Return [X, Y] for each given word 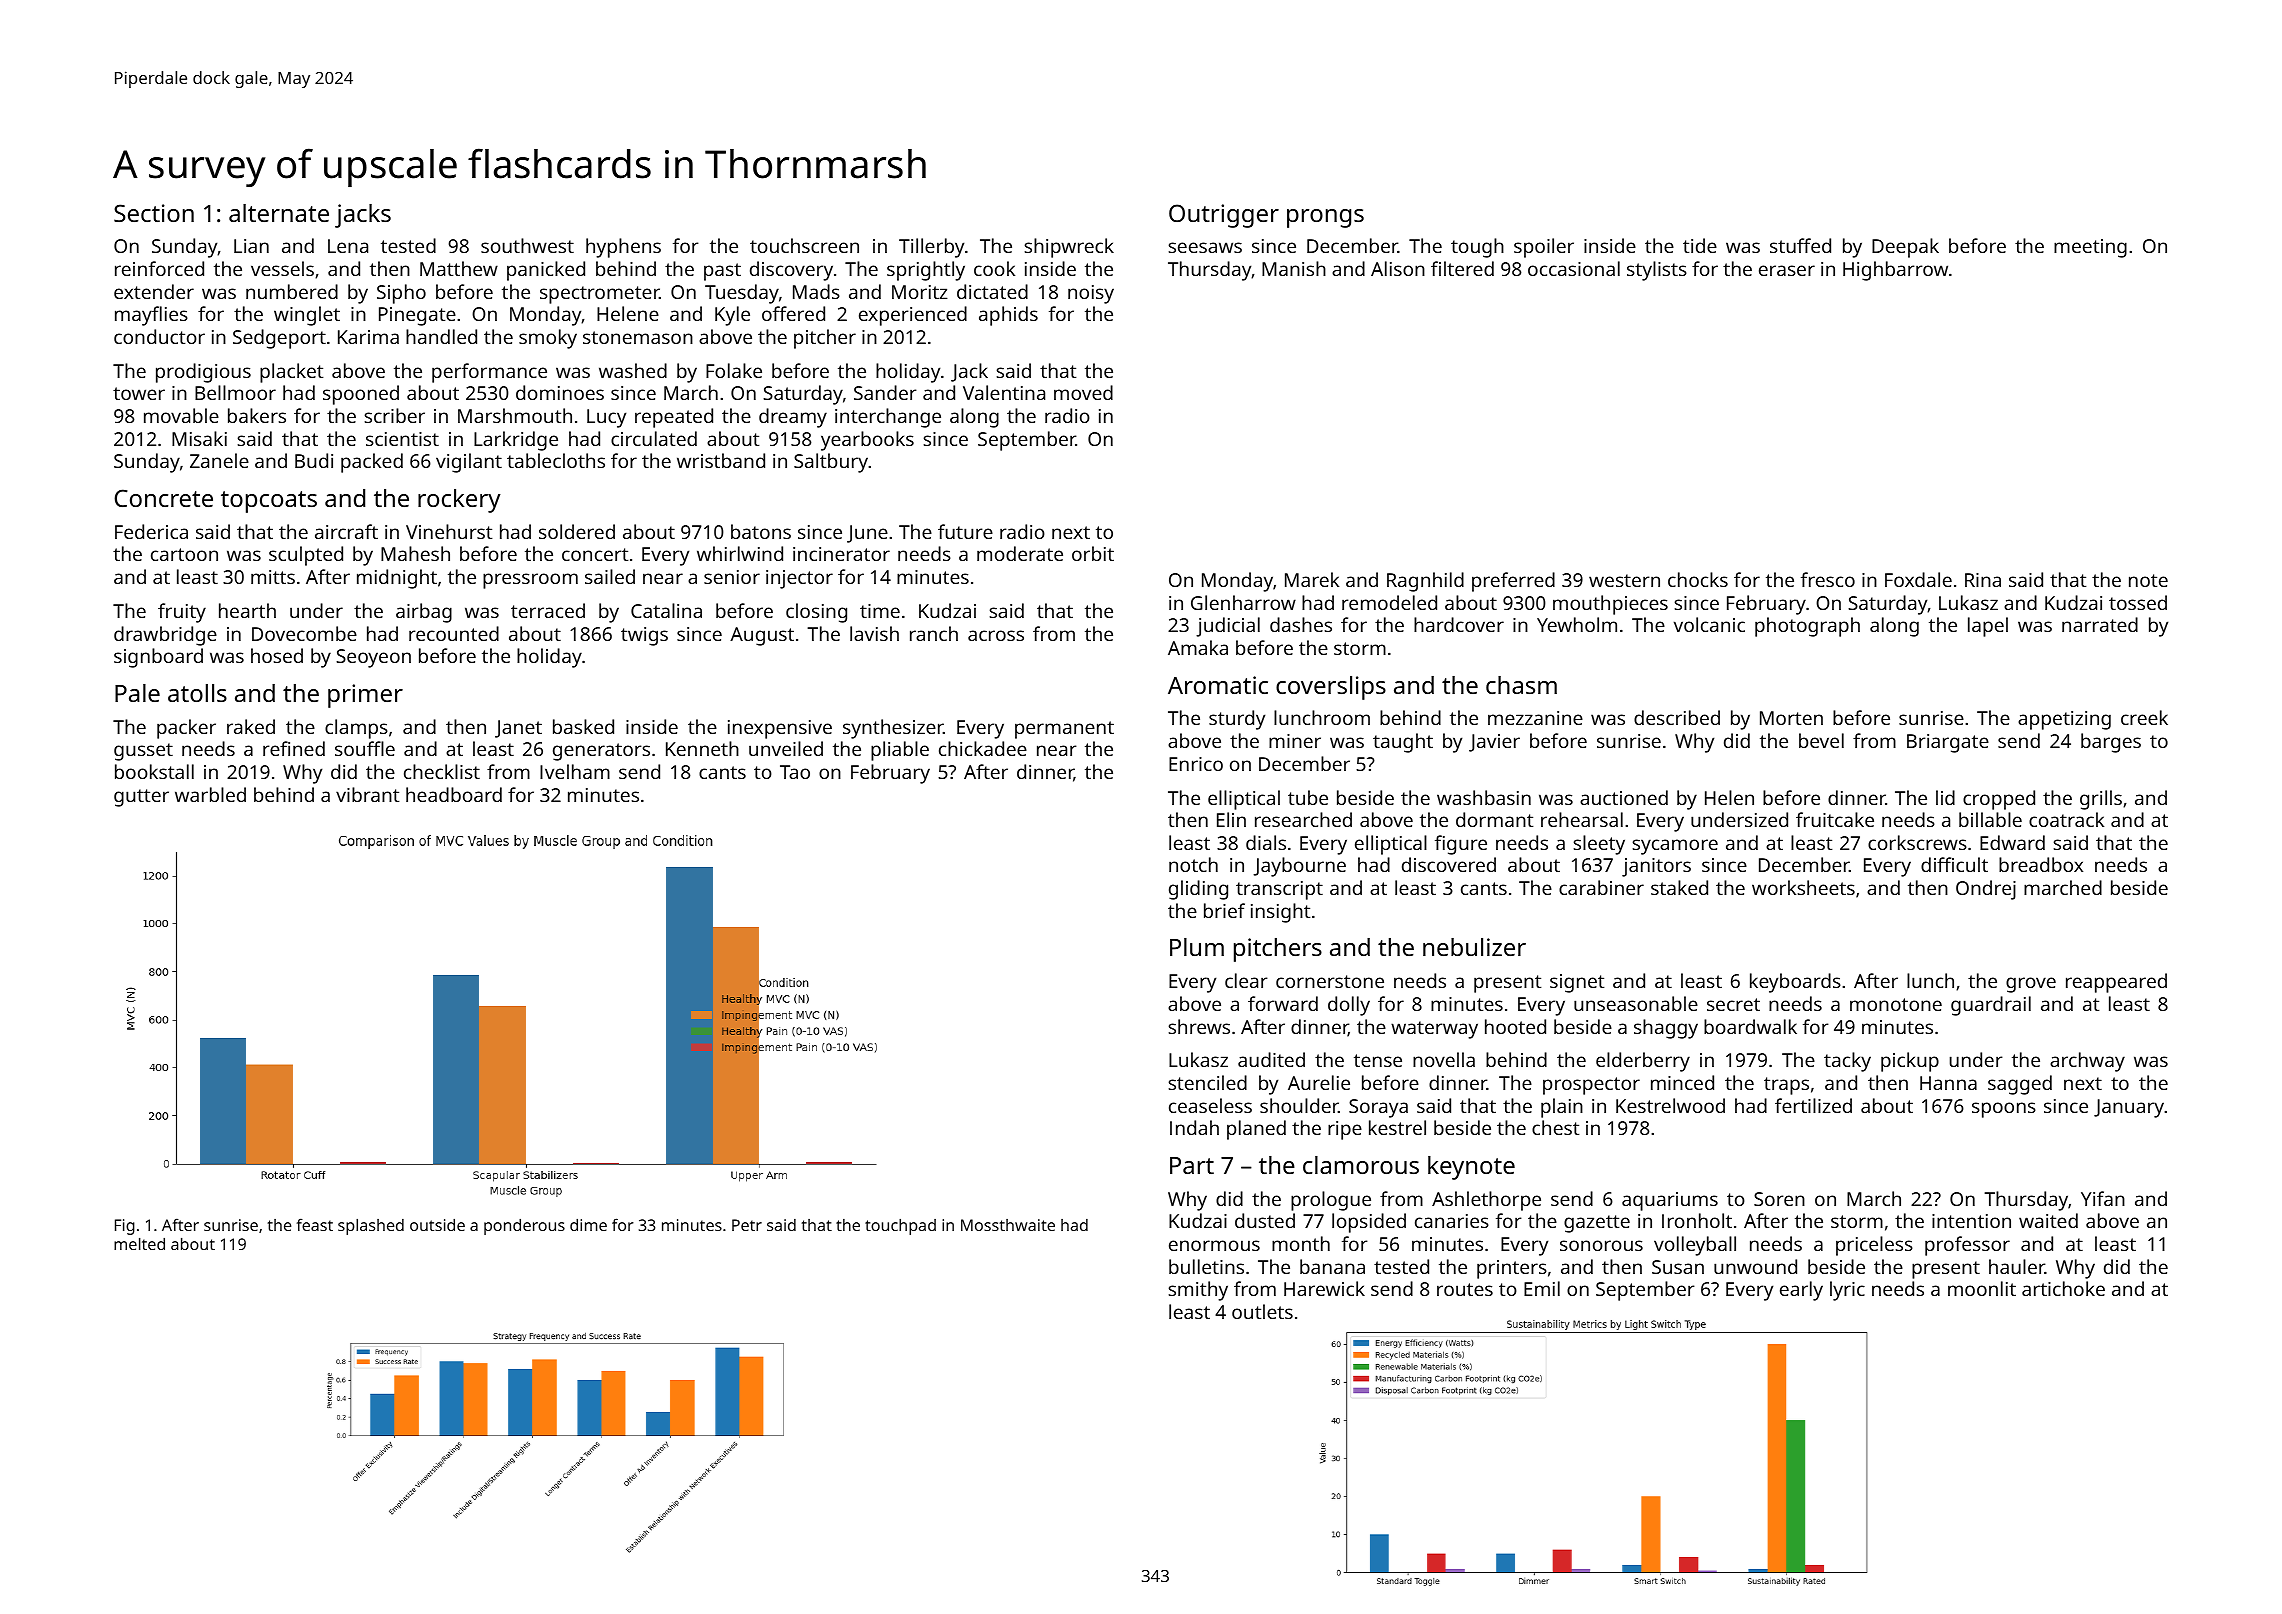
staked [1679, 887]
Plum [1197, 947]
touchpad [900, 1227]
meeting [2090, 248]
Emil [1542, 1288]
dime [588, 1225]
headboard [454, 794]
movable [181, 415]
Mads [816, 291]
